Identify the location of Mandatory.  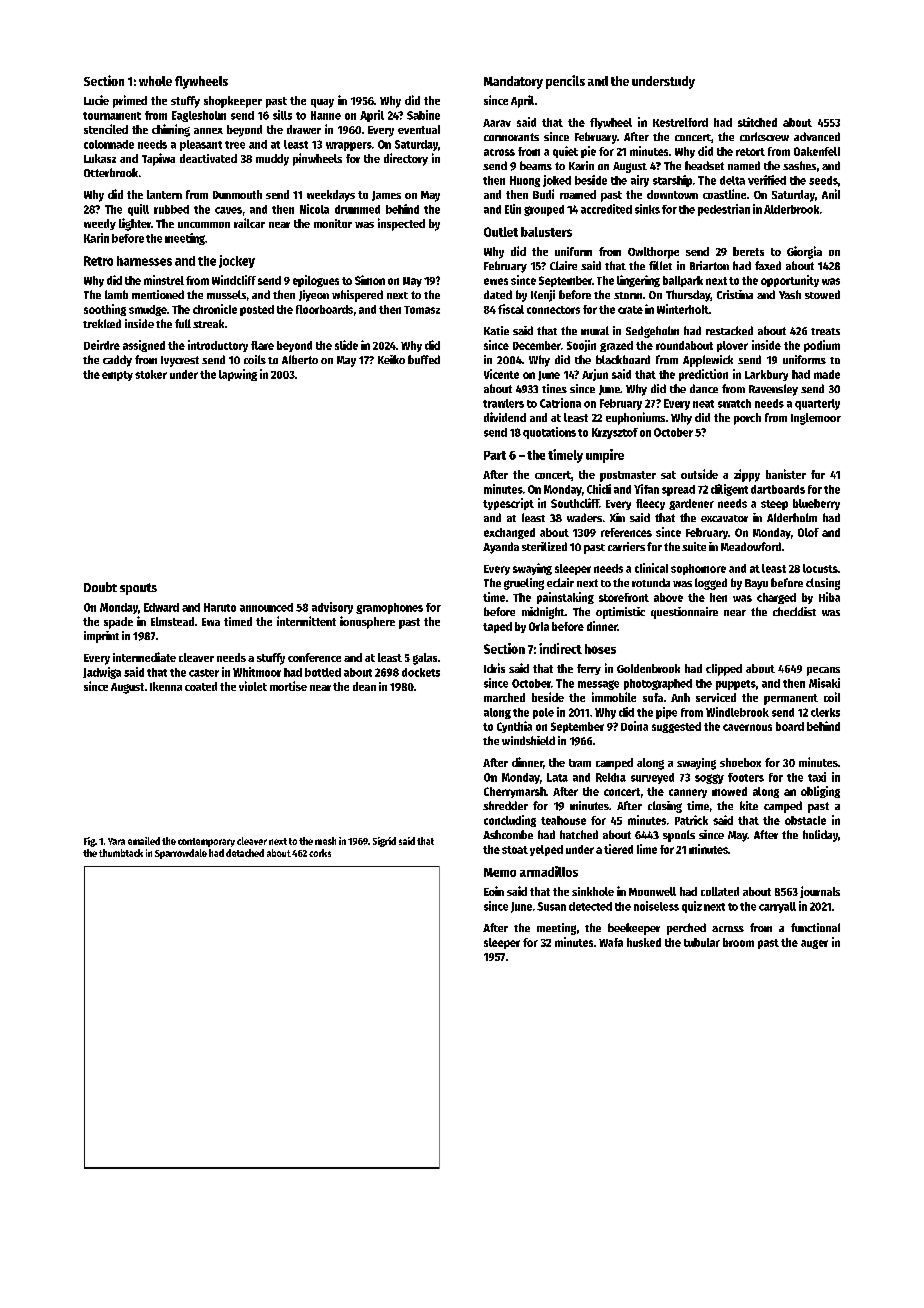
(513, 82).
